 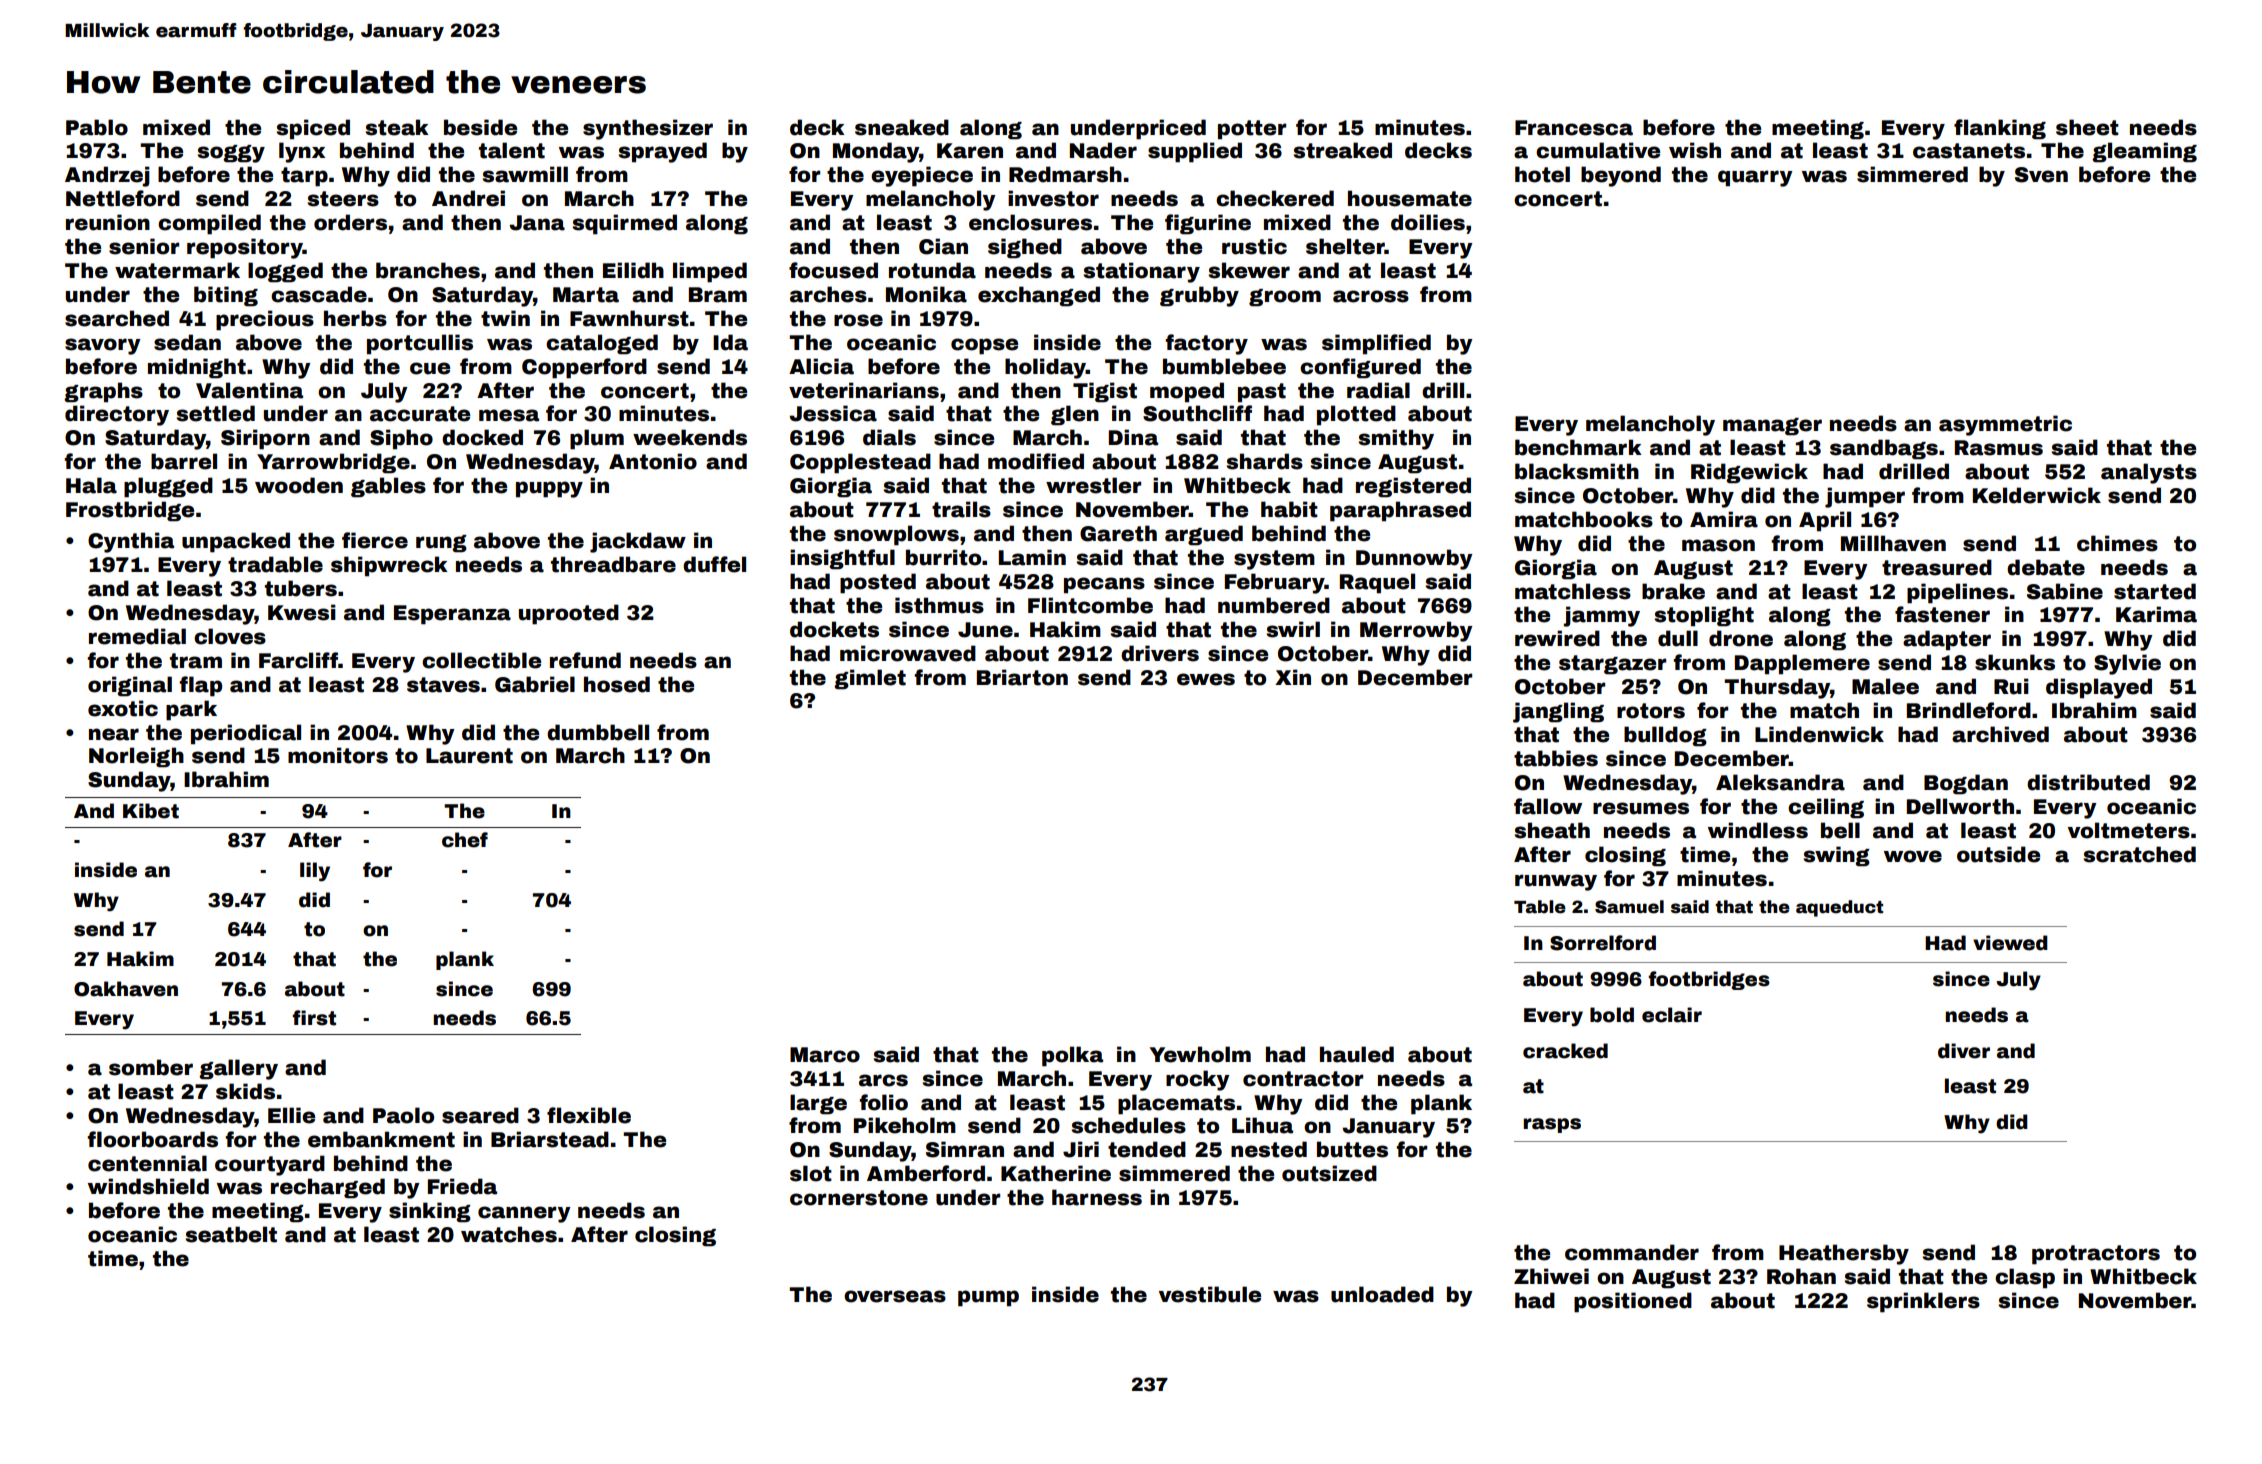 I want to click on reunion, so click(x=108, y=222).
